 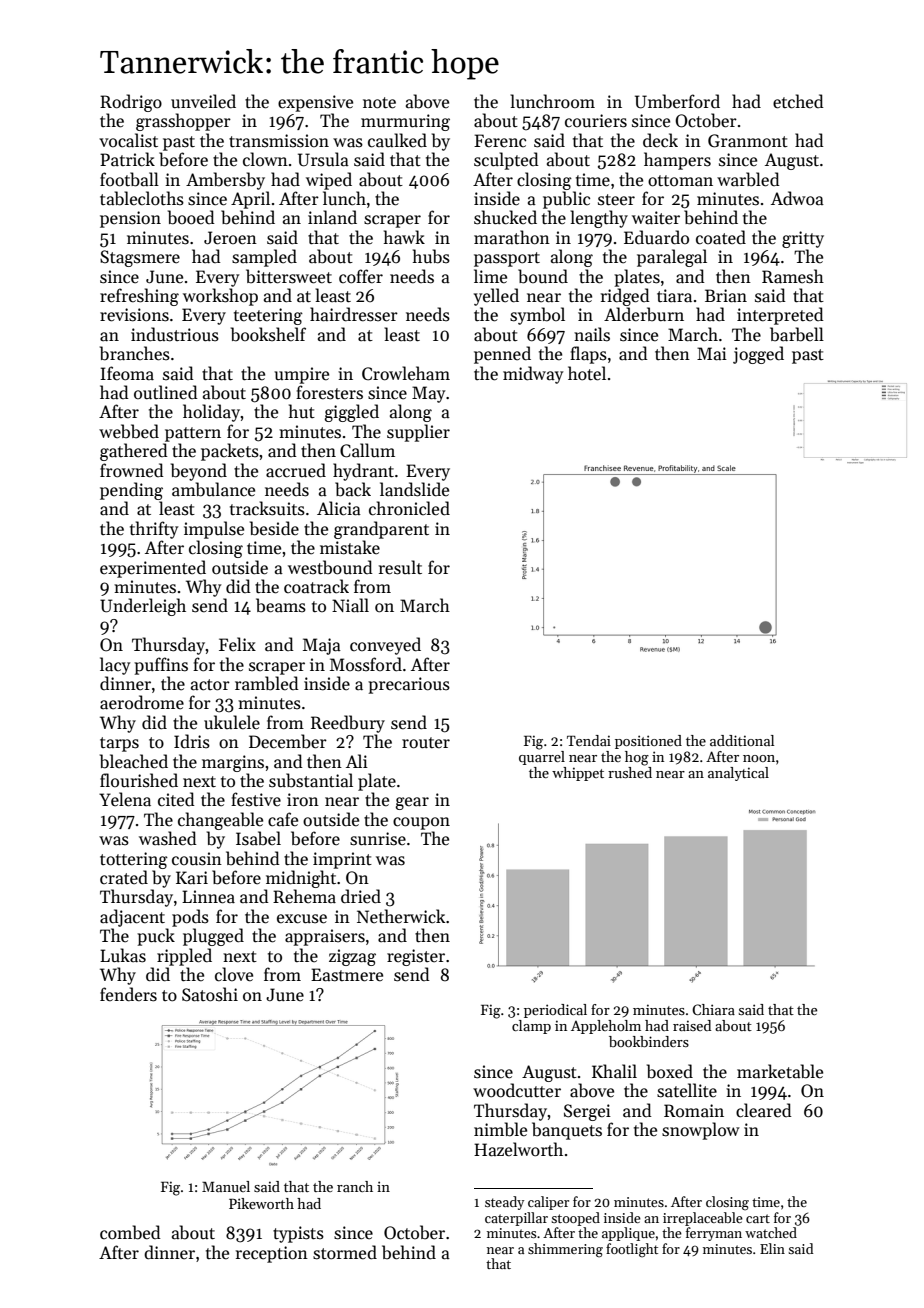 What do you see at coordinates (758, 355) in the screenshot?
I see `jogged` at bounding box center [758, 355].
